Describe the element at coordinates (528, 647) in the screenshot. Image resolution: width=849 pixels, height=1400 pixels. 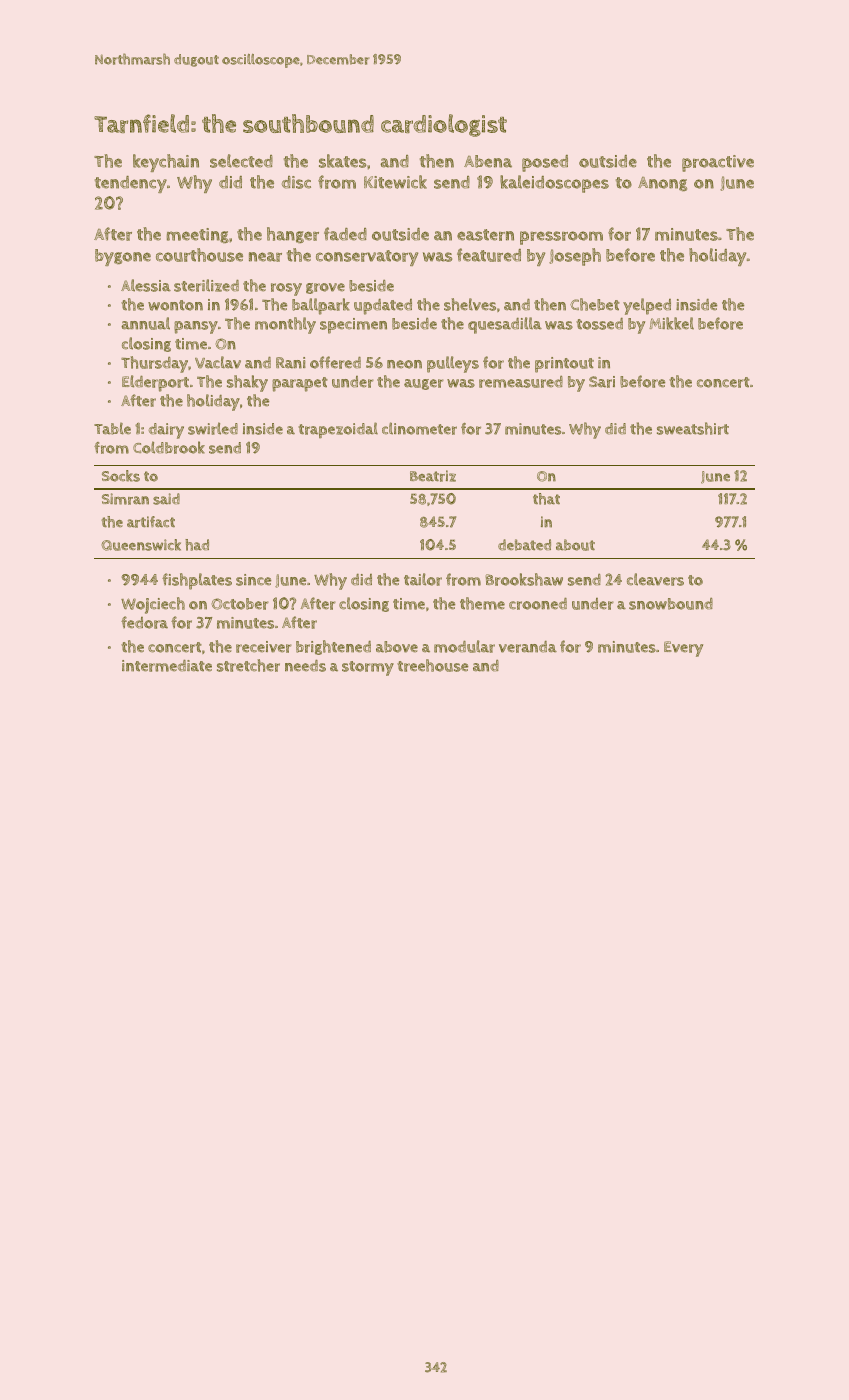
I see `veranda` at that location.
